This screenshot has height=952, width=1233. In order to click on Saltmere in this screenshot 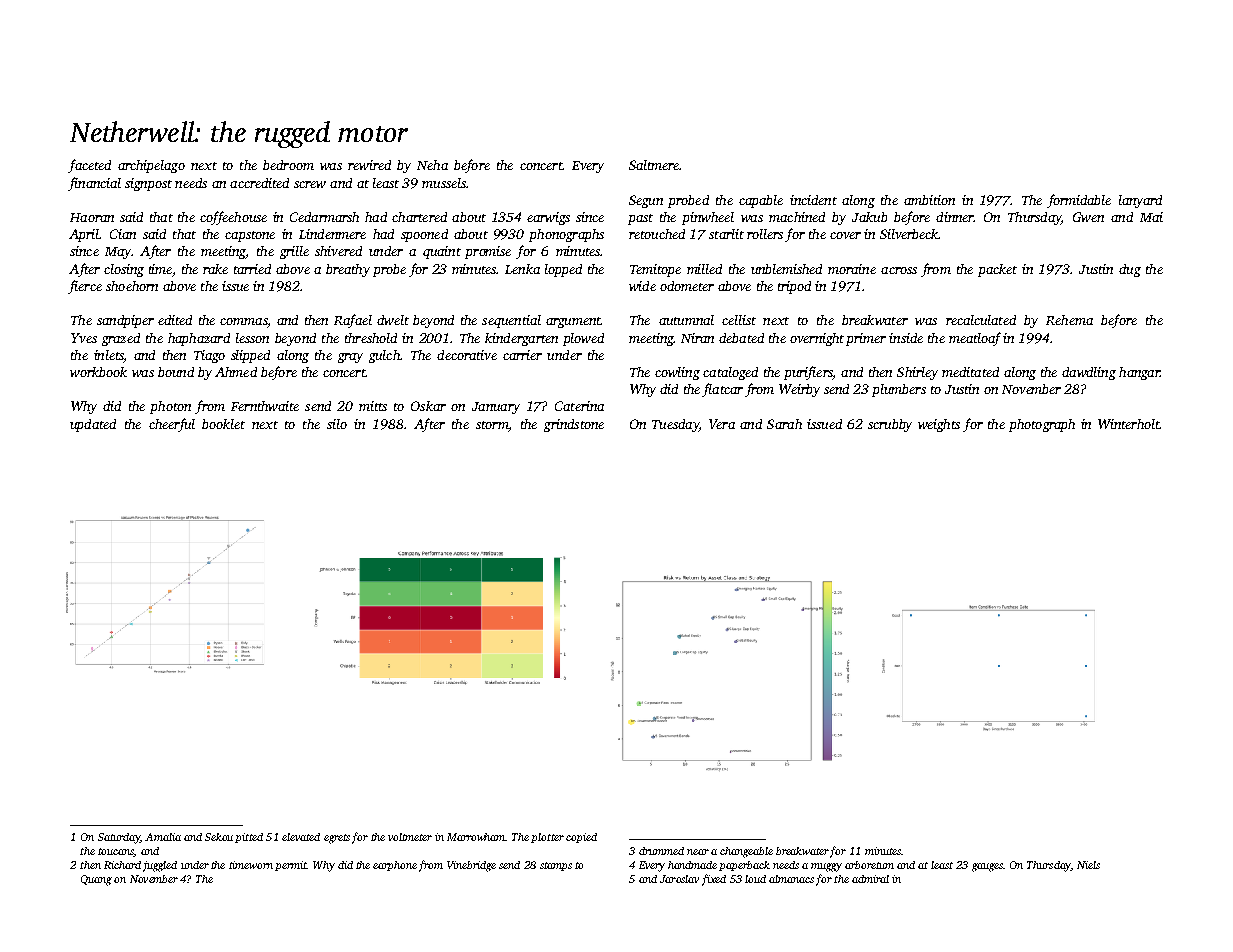, I will do `click(654, 165)`.
